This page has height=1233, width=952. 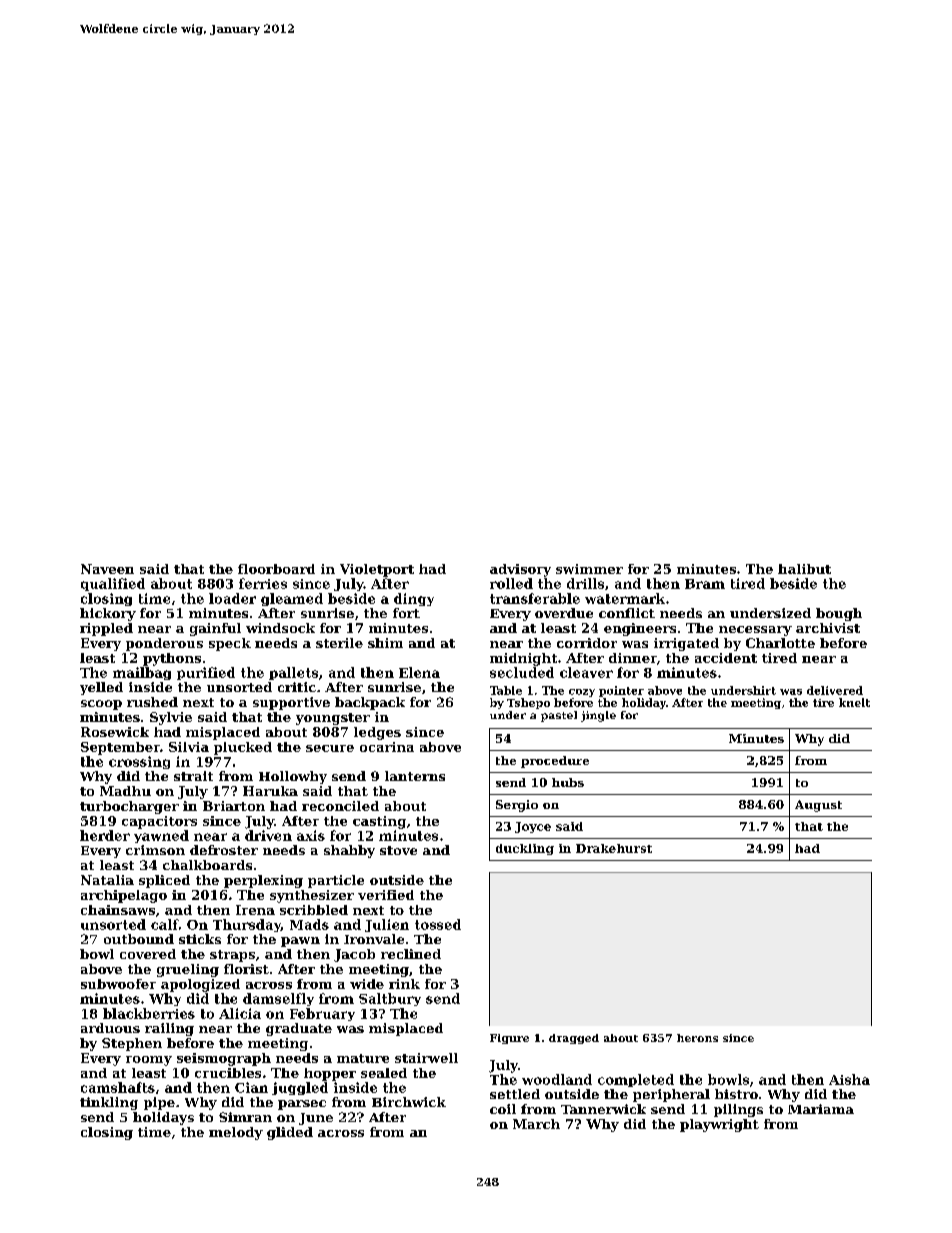 I want to click on verified, so click(x=386, y=895).
